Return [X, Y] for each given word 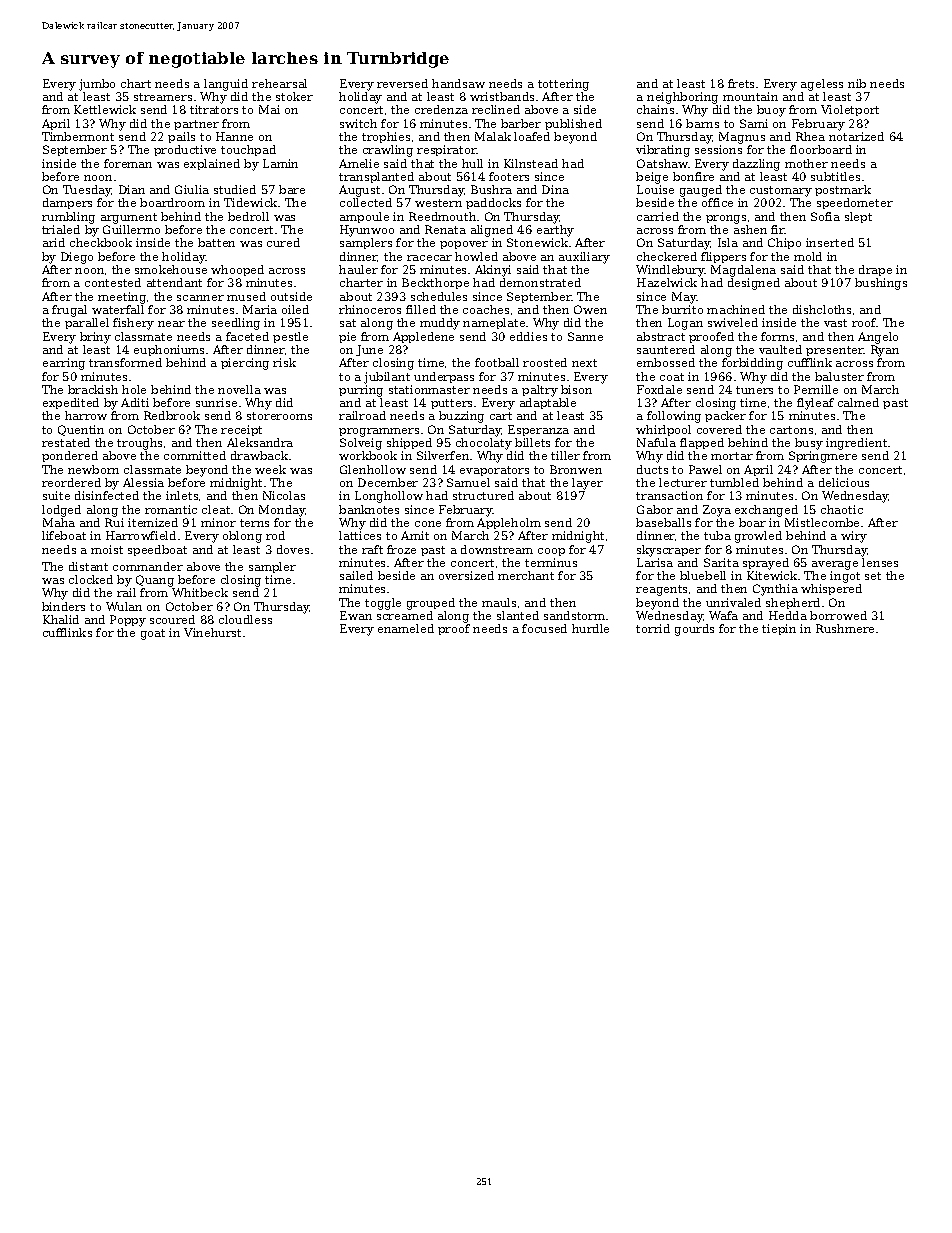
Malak [493, 136]
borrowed [838, 615]
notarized [856, 136]
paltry [540, 391]
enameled [406, 628]
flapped [702, 443]
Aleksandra [260, 442]
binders [63, 606]
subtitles [835, 176]
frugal [69, 311]
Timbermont [78, 136]
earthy [555, 231]
